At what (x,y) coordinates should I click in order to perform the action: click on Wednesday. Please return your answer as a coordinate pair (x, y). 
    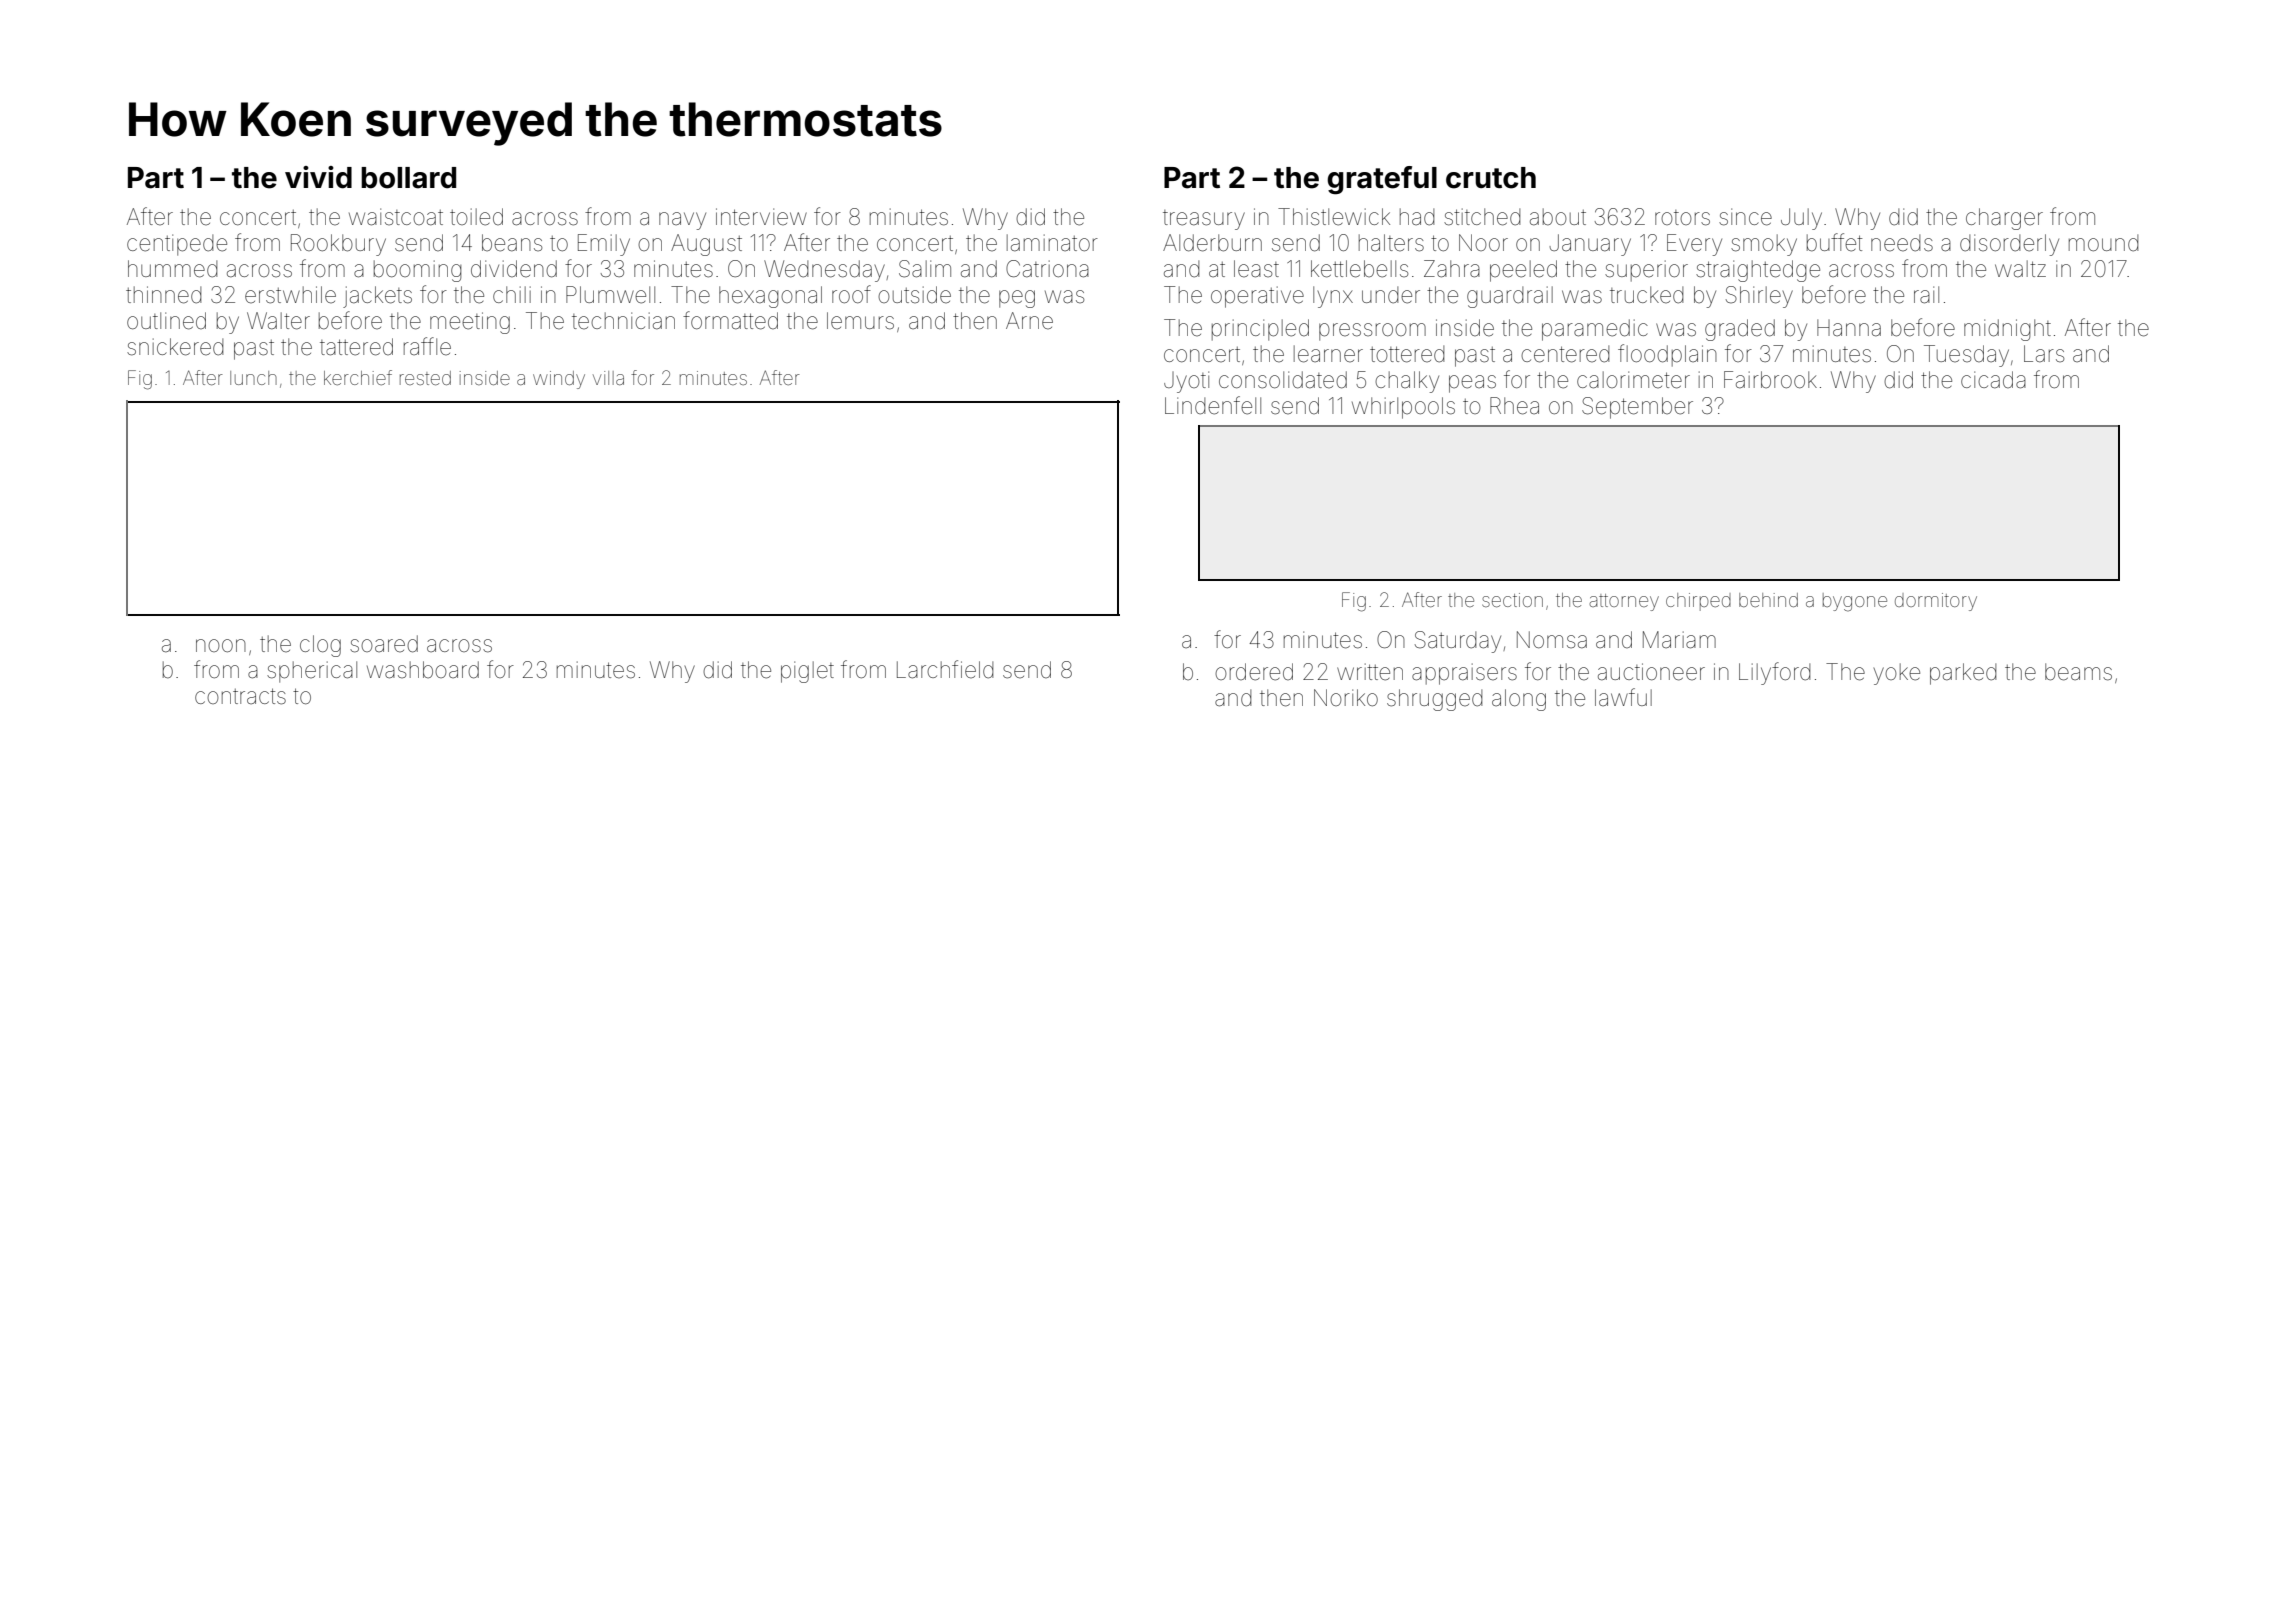
    Looking at the image, I should click on (824, 271).
